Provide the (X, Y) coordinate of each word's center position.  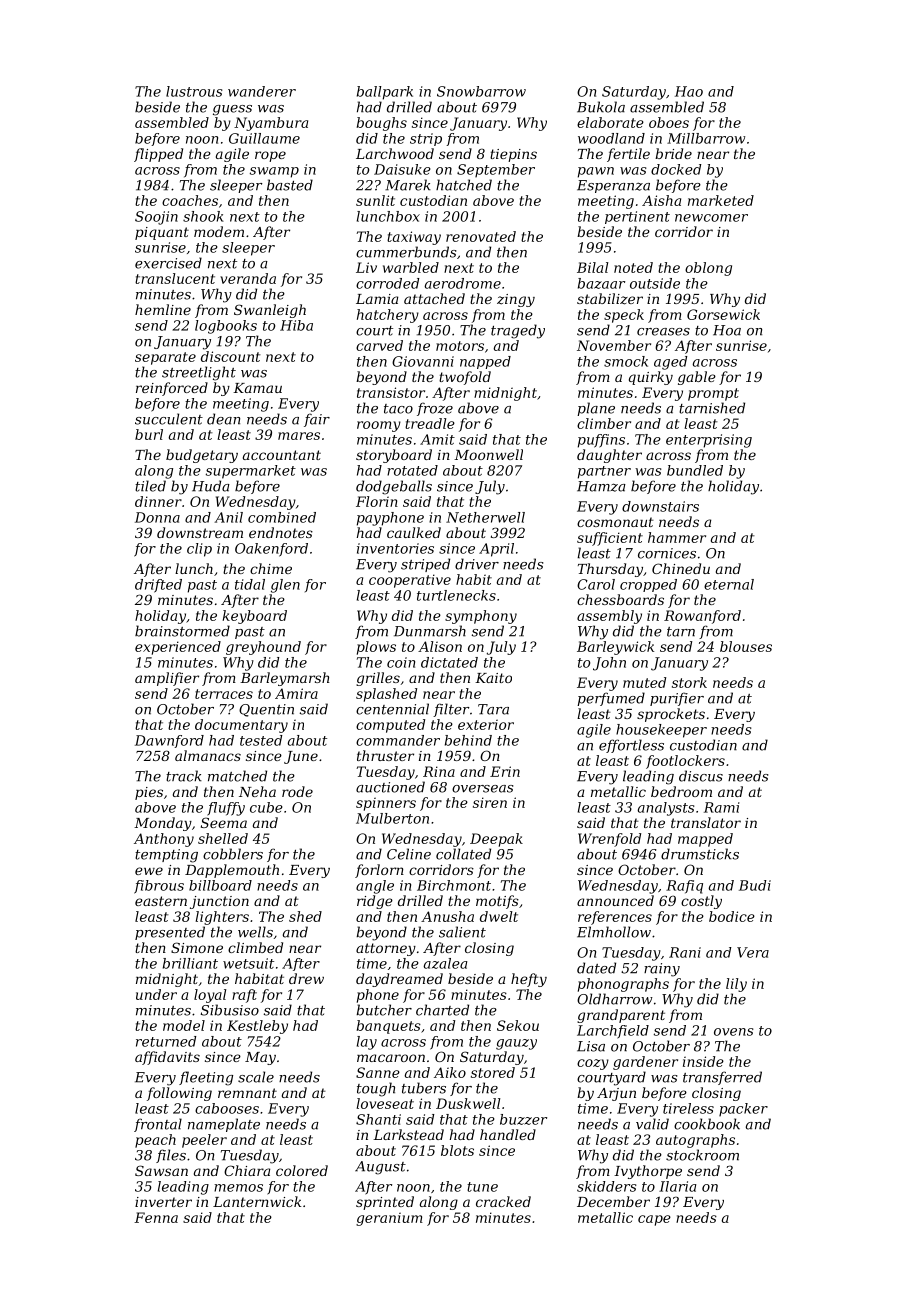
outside (655, 283)
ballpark (385, 93)
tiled (150, 486)
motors (460, 346)
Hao (689, 91)
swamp (274, 172)
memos (238, 1188)
